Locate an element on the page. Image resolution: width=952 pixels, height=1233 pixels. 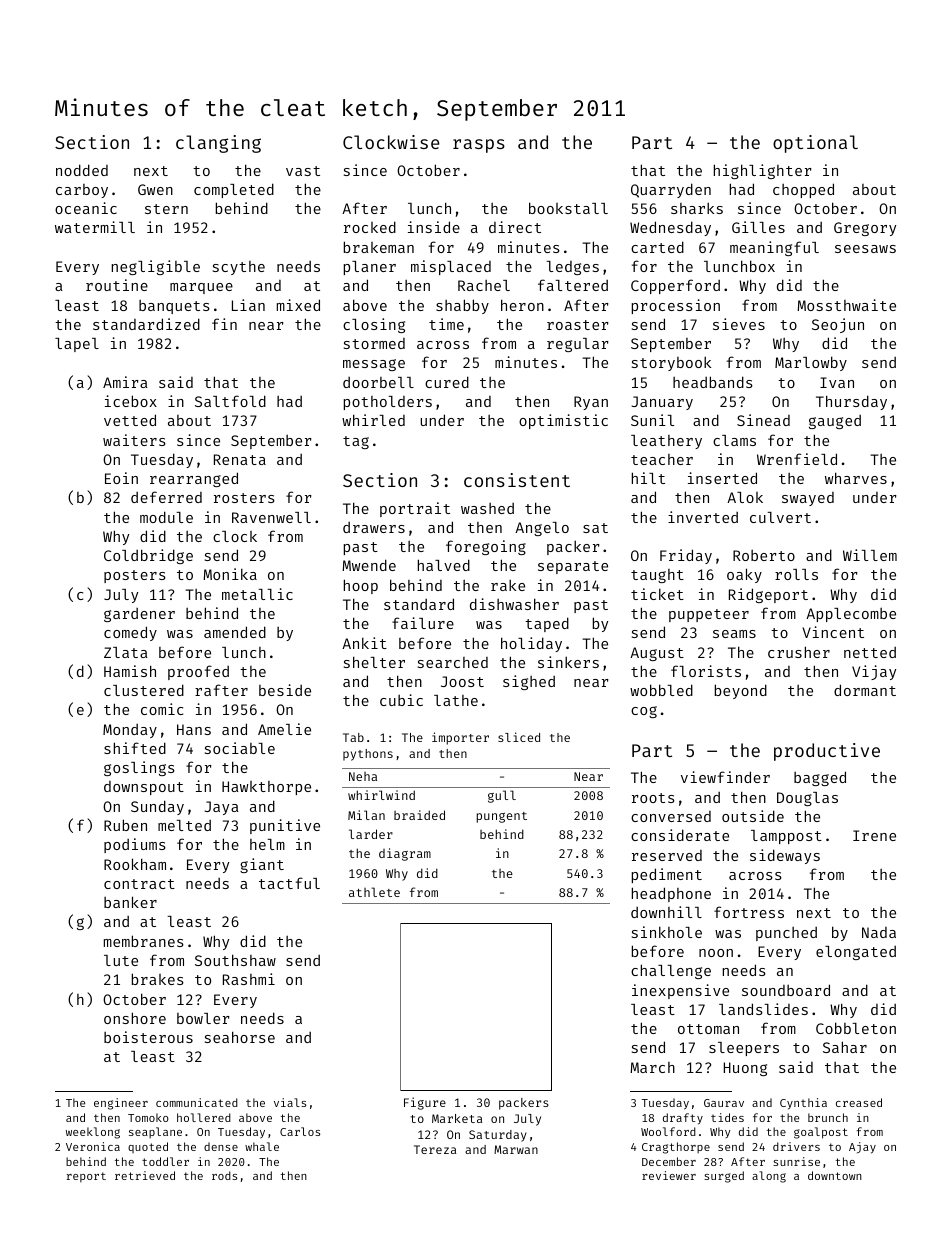
reviewer is located at coordinates (669, 1175).
